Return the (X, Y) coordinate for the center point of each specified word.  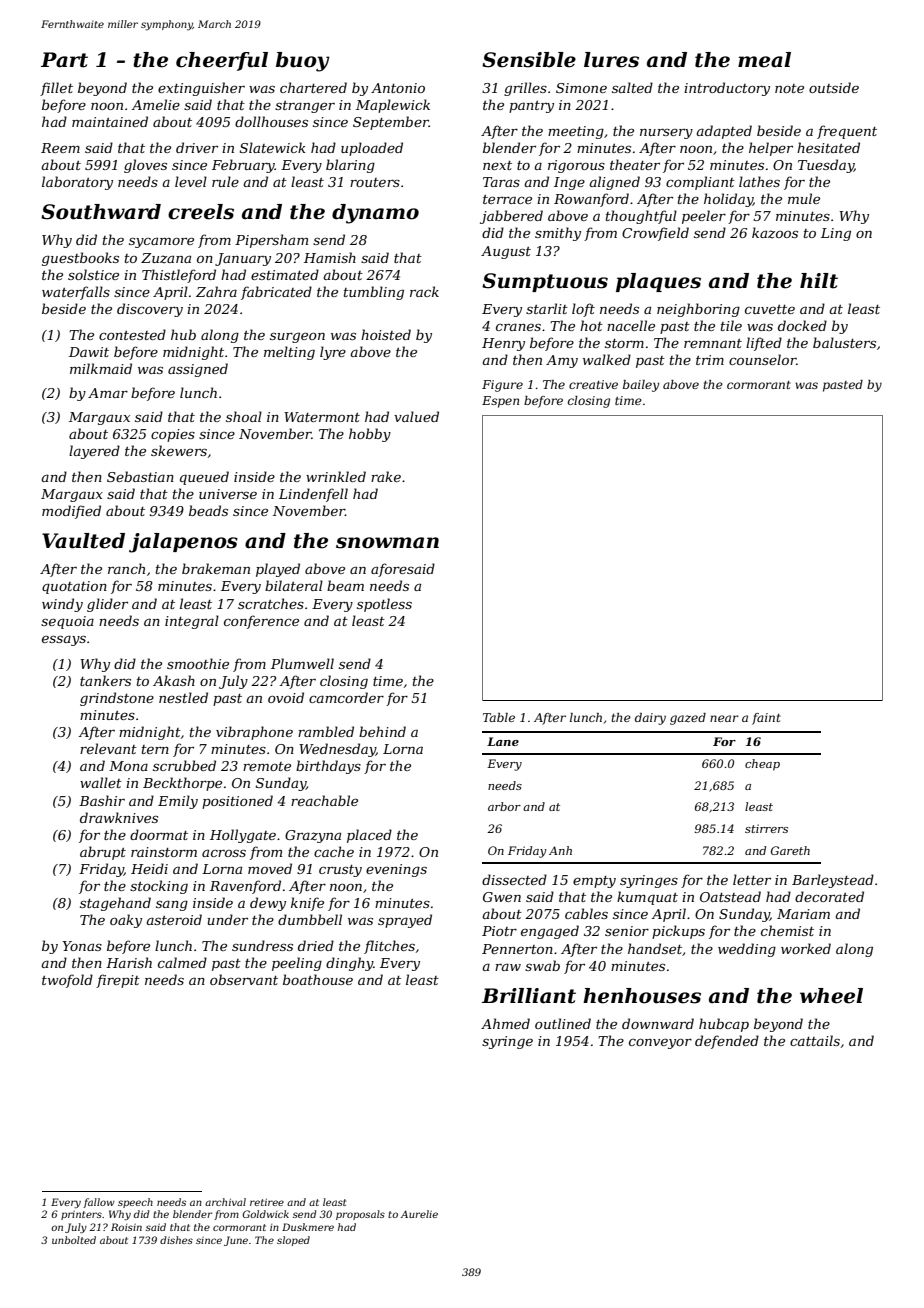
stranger (305, 107)
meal (764, 60)
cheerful (222, 61)
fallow (99, 1203)
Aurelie (419, 1214)
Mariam (803, 914)
